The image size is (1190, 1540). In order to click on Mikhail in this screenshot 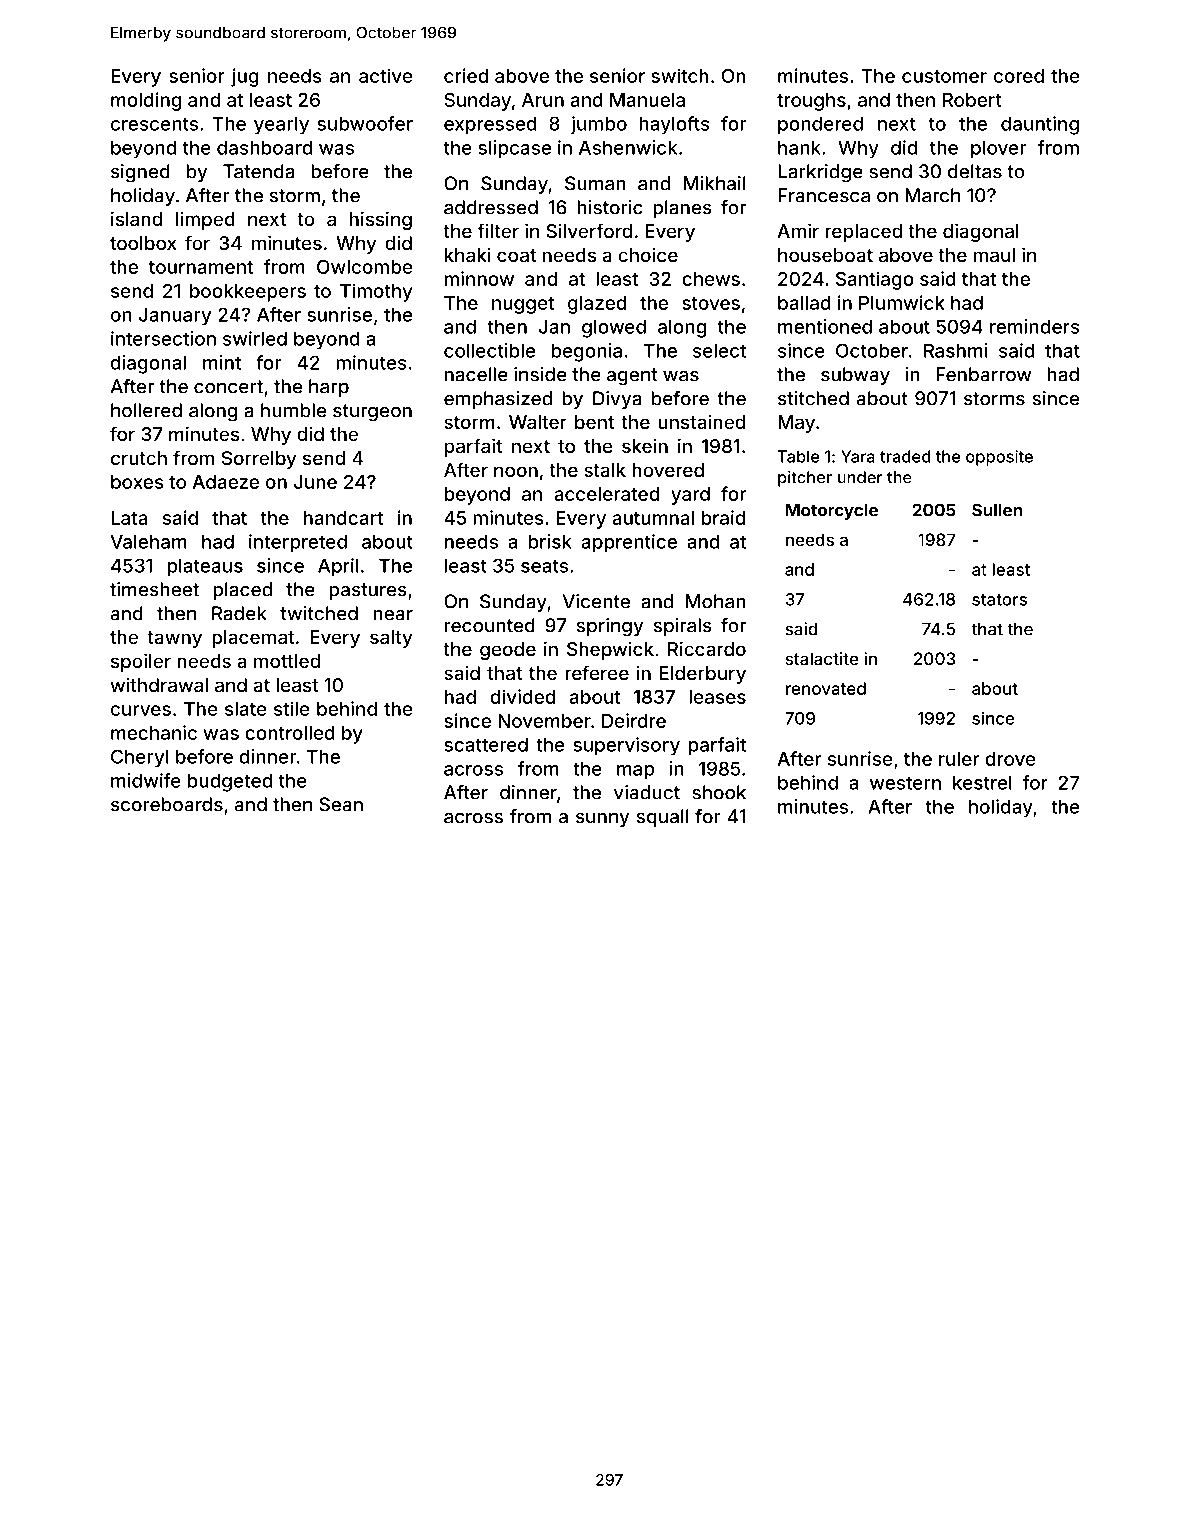, I will do `click(714, 183)`.
